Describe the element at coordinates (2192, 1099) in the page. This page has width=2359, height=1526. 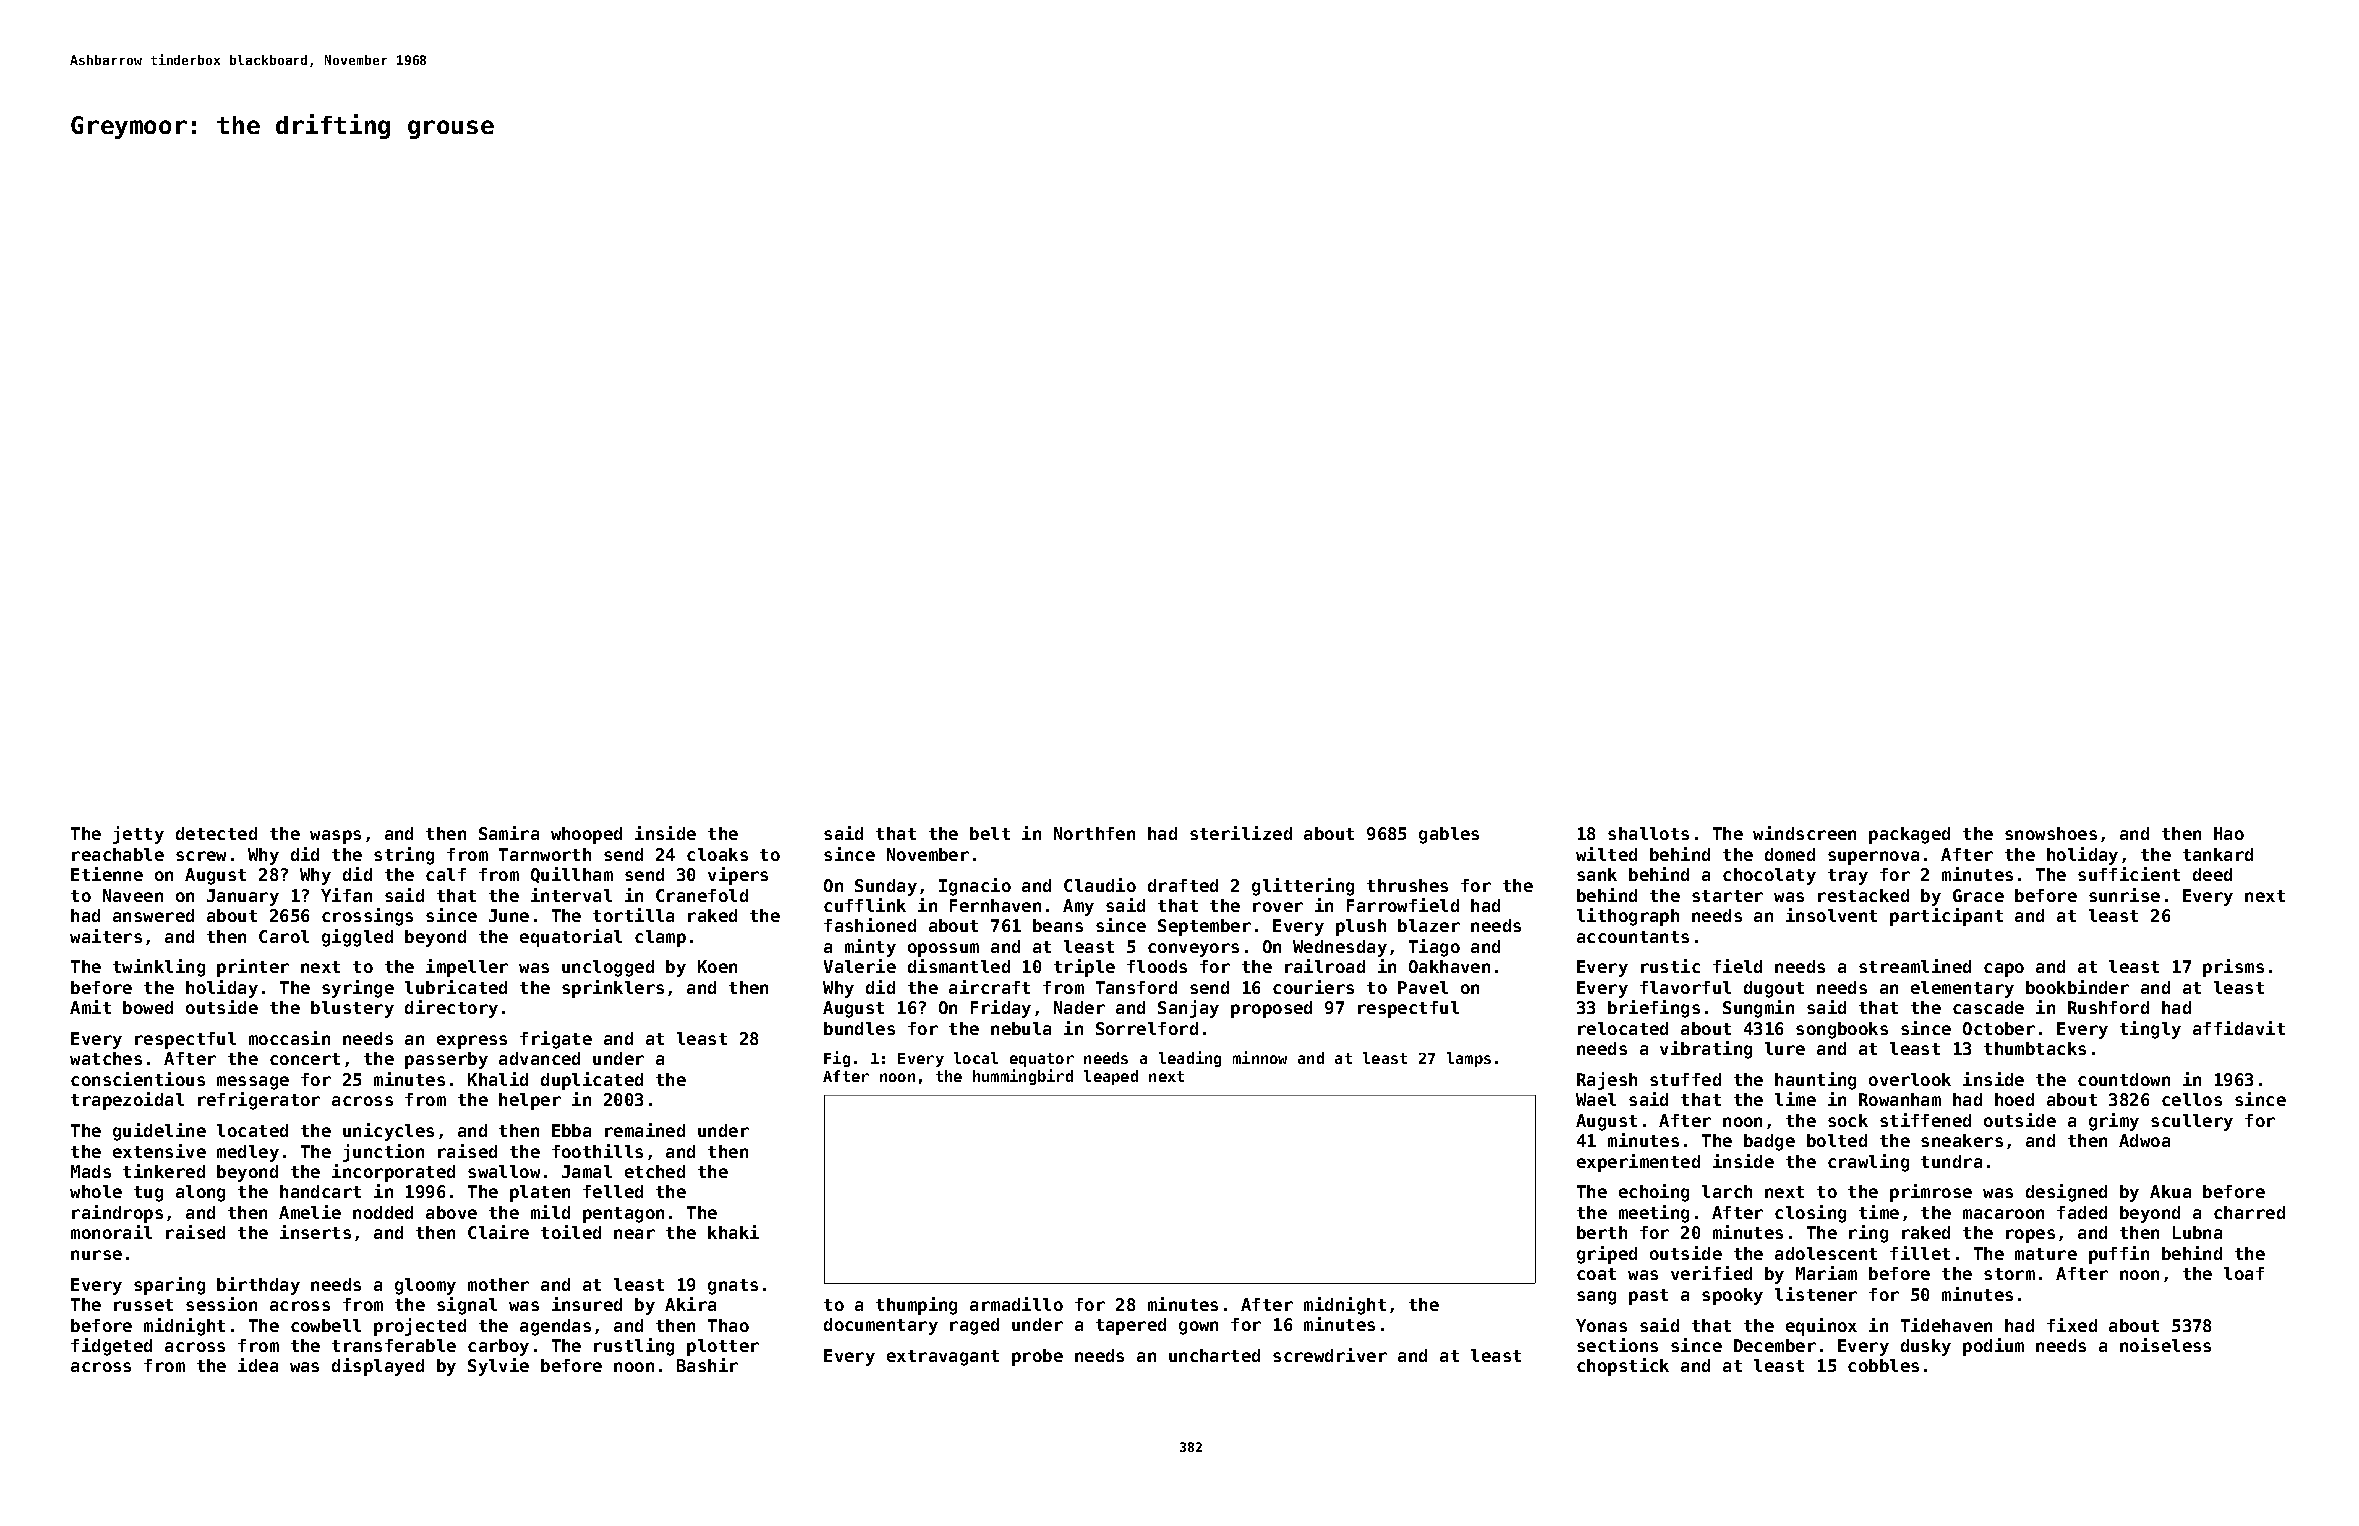
I see `cellos` at that location.
